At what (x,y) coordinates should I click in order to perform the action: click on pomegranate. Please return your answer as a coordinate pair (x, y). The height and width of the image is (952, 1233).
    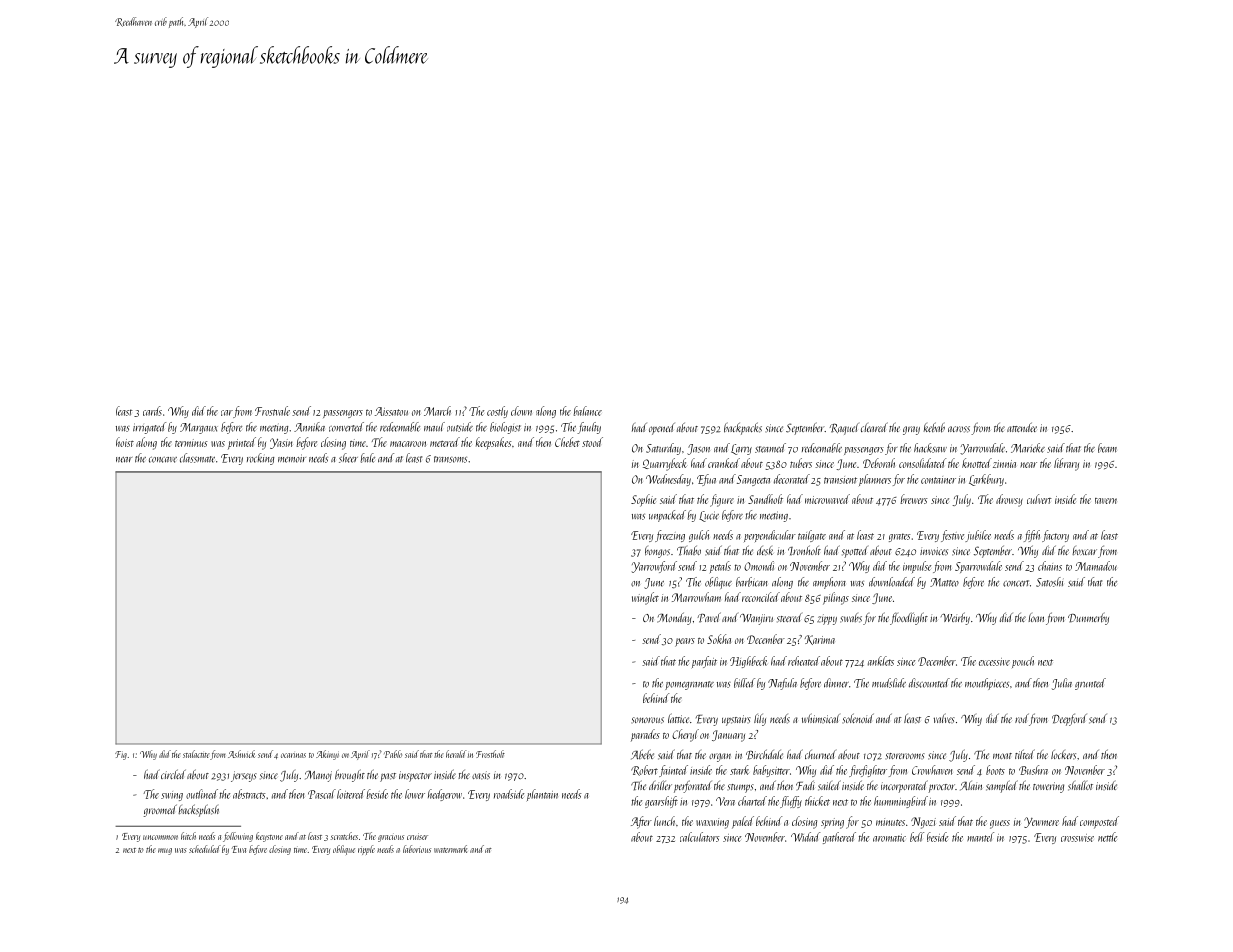
    Looking at the image, I should click on (689, 685).
